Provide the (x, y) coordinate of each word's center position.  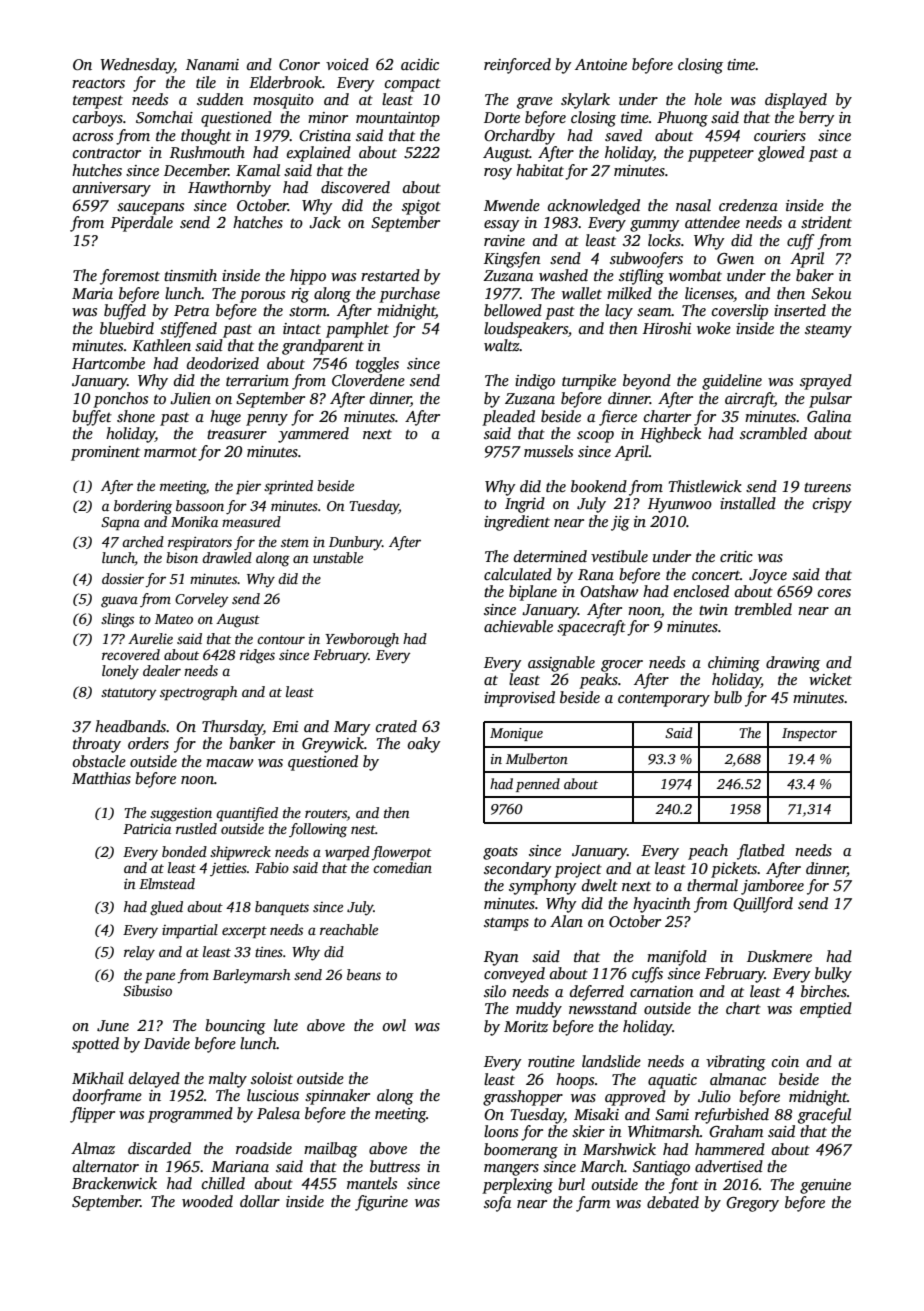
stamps (506, 924)
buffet (92, 418)
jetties (228, 870)
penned (538, 785)
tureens (827, 487)
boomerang (521, 1151)
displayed (796, 101)
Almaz (93, 1148)
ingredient (517, 523)
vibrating (736, 1063)
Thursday (232, 728)
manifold (677, 958)
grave (535, 103)
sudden (220, 99)
